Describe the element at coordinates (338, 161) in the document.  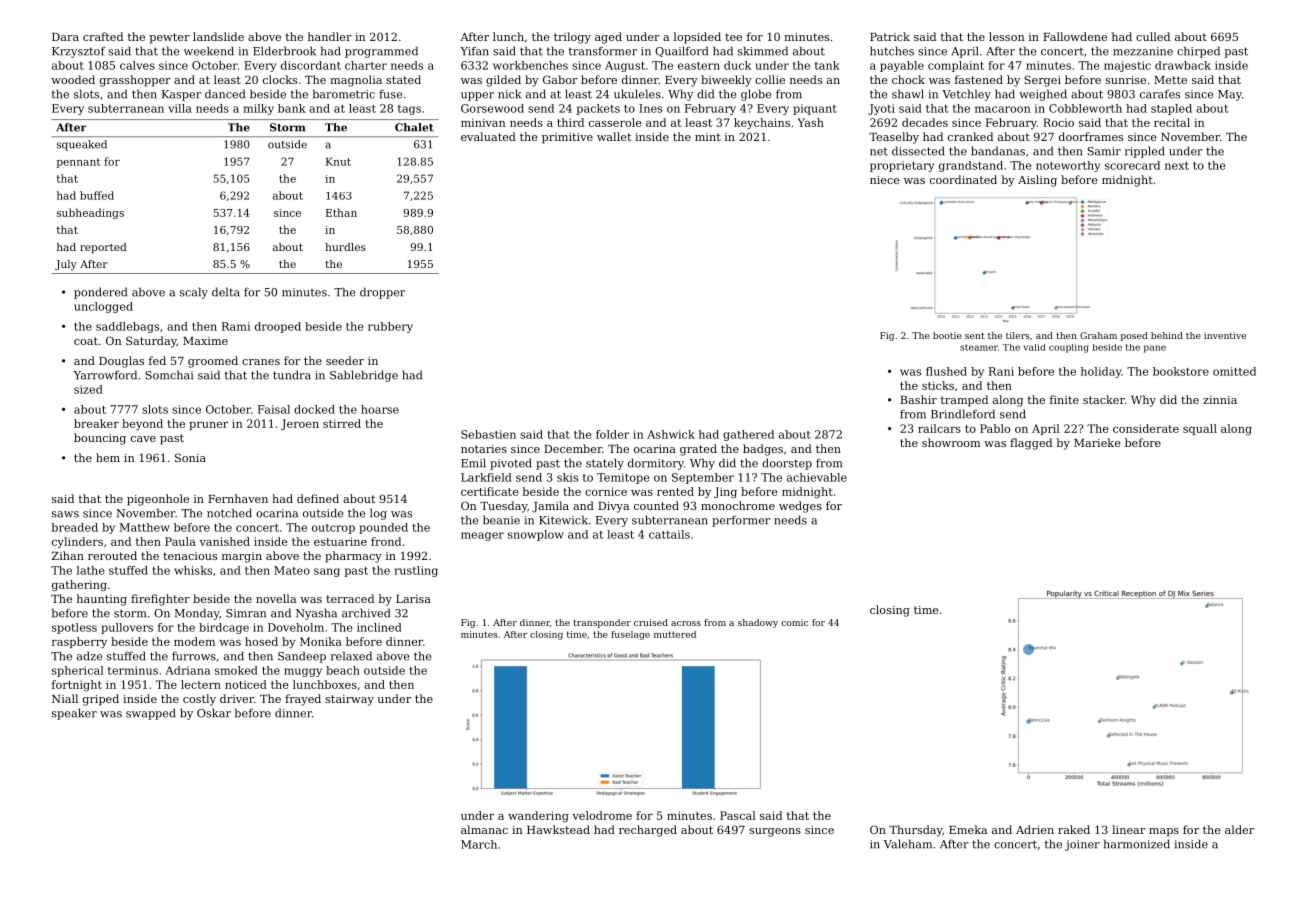
I see `Knut` at that location.
